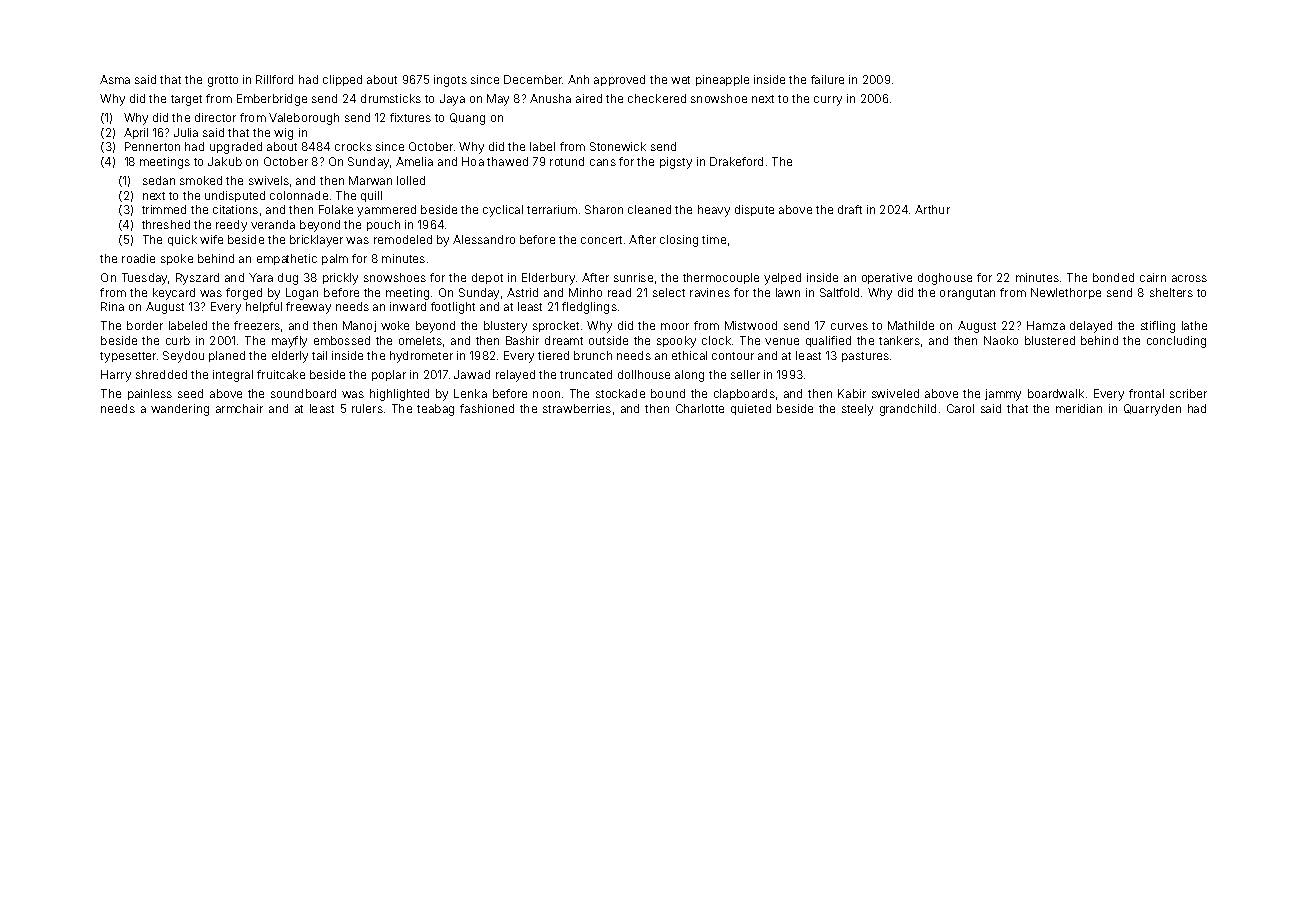  I want to click on relayed, so click(515, 376).
